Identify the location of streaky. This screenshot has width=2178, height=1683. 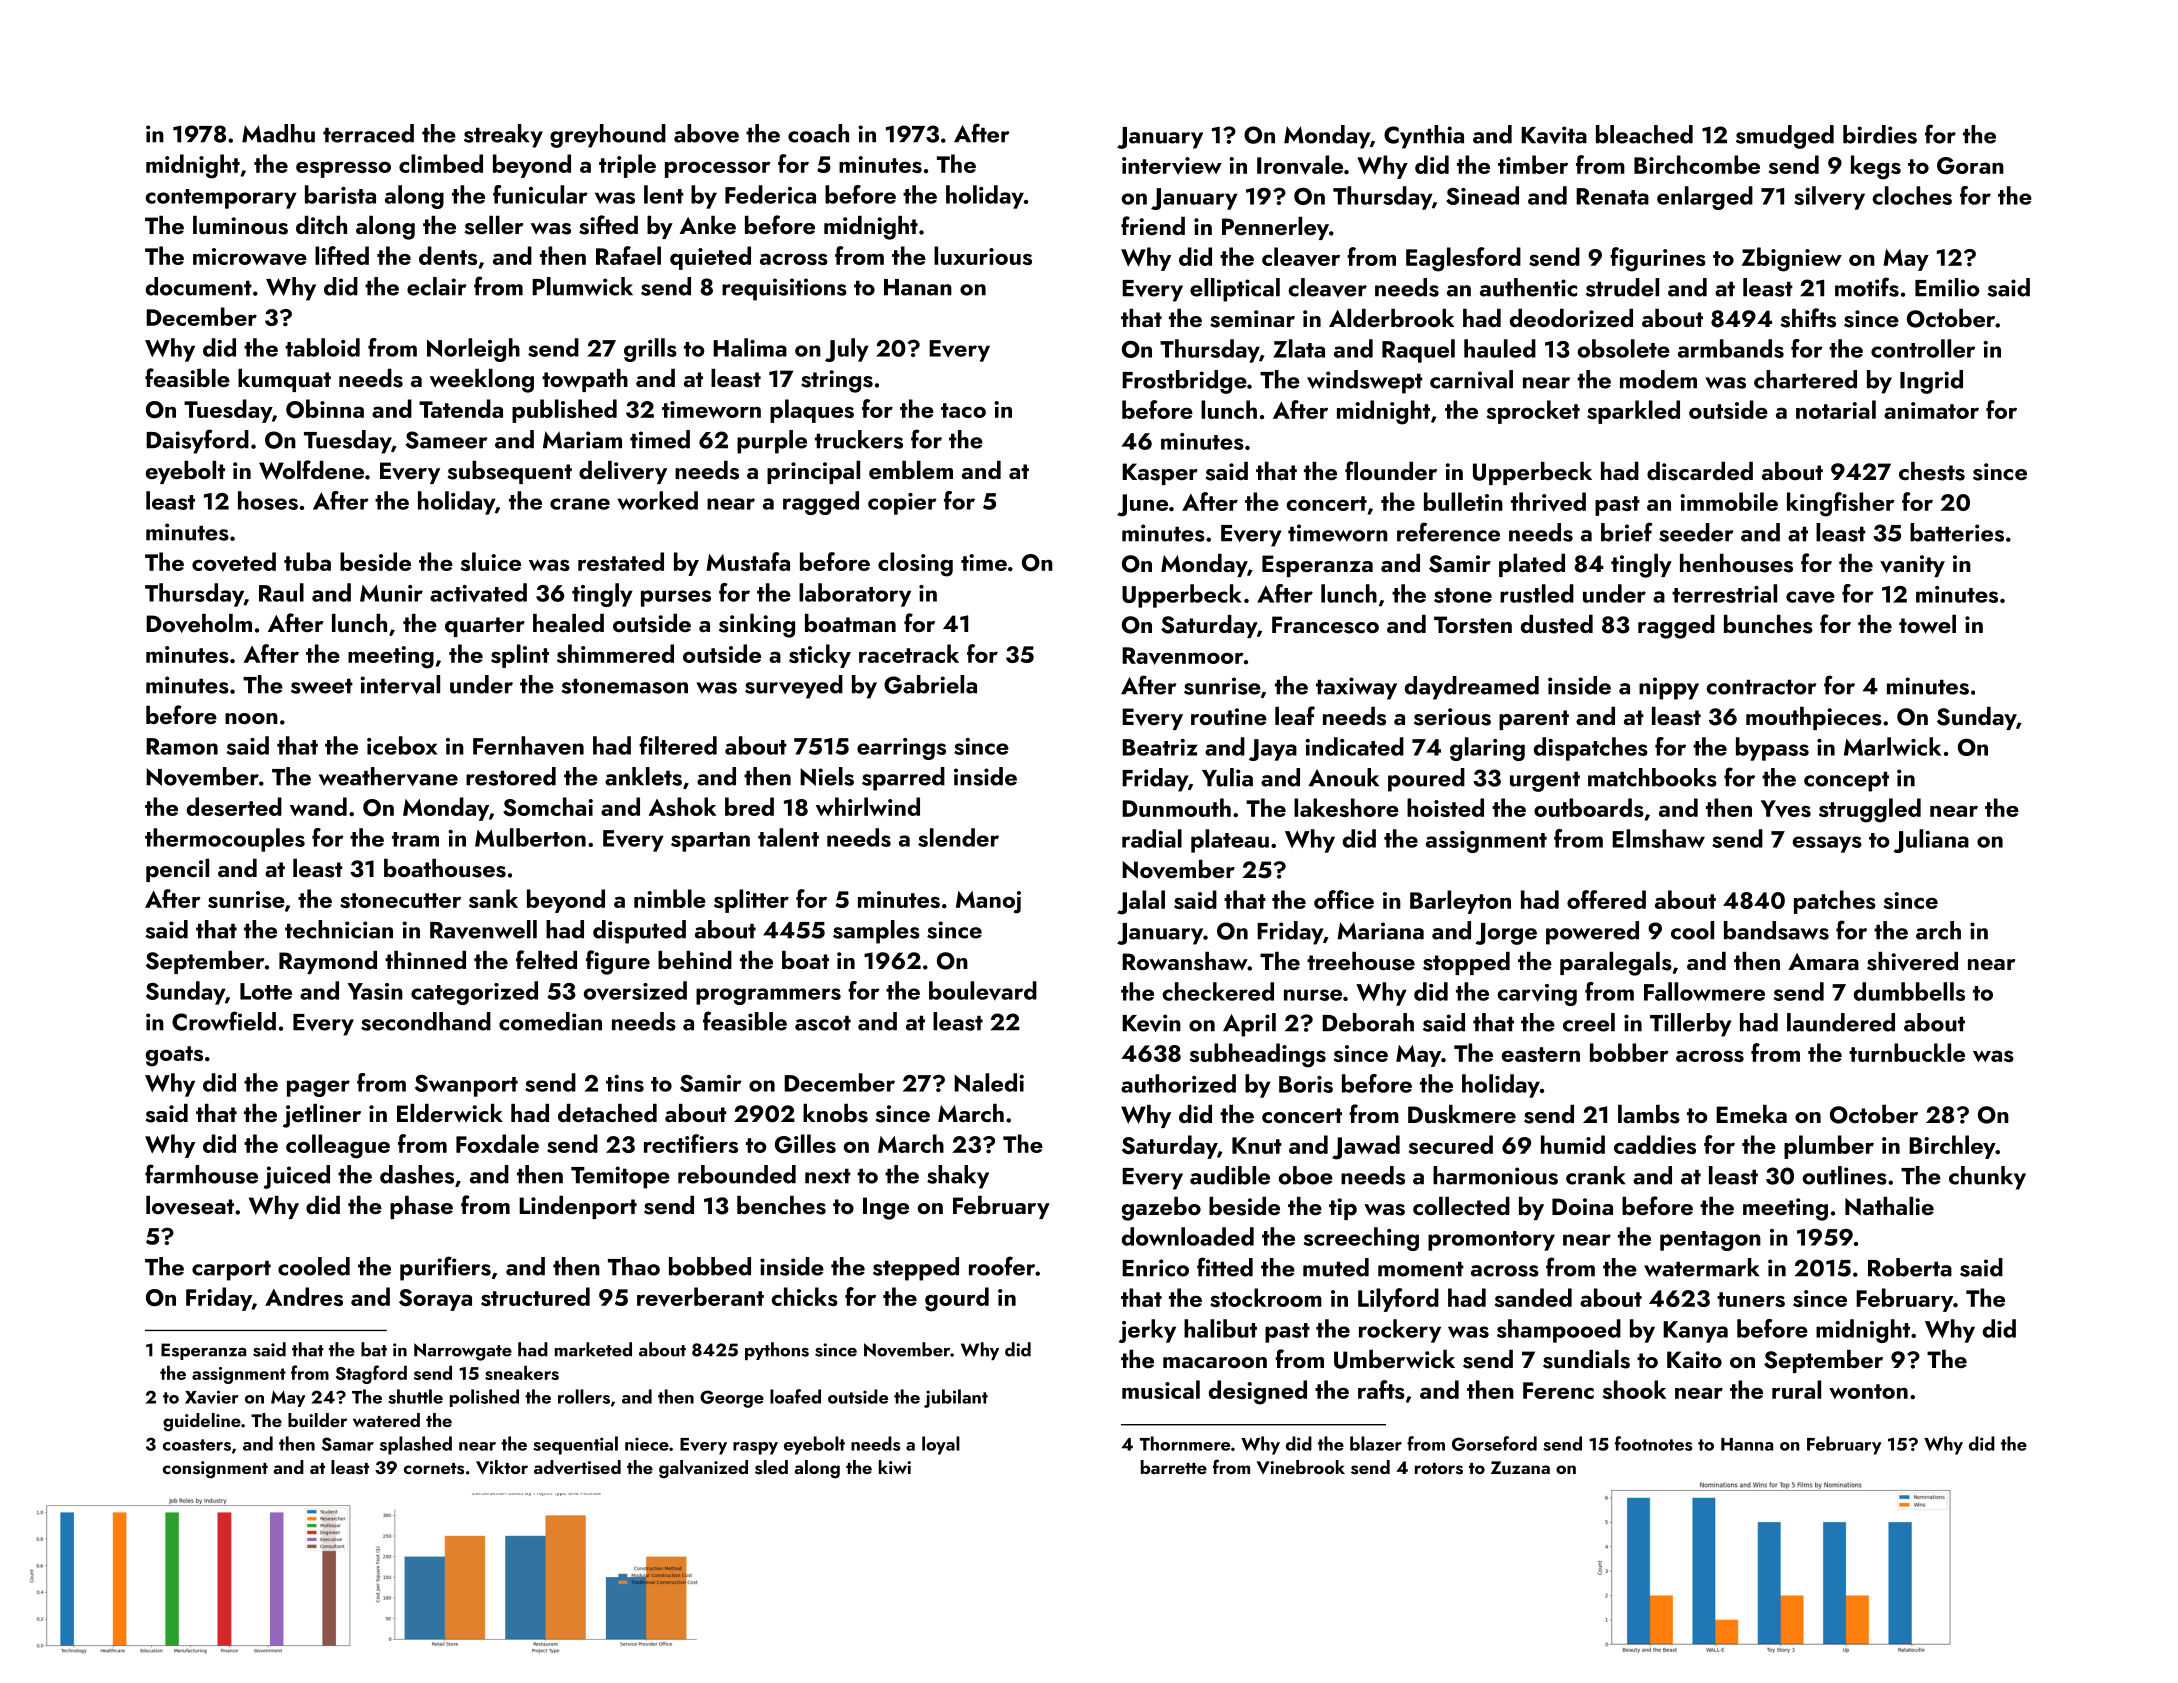
(503, 136).
